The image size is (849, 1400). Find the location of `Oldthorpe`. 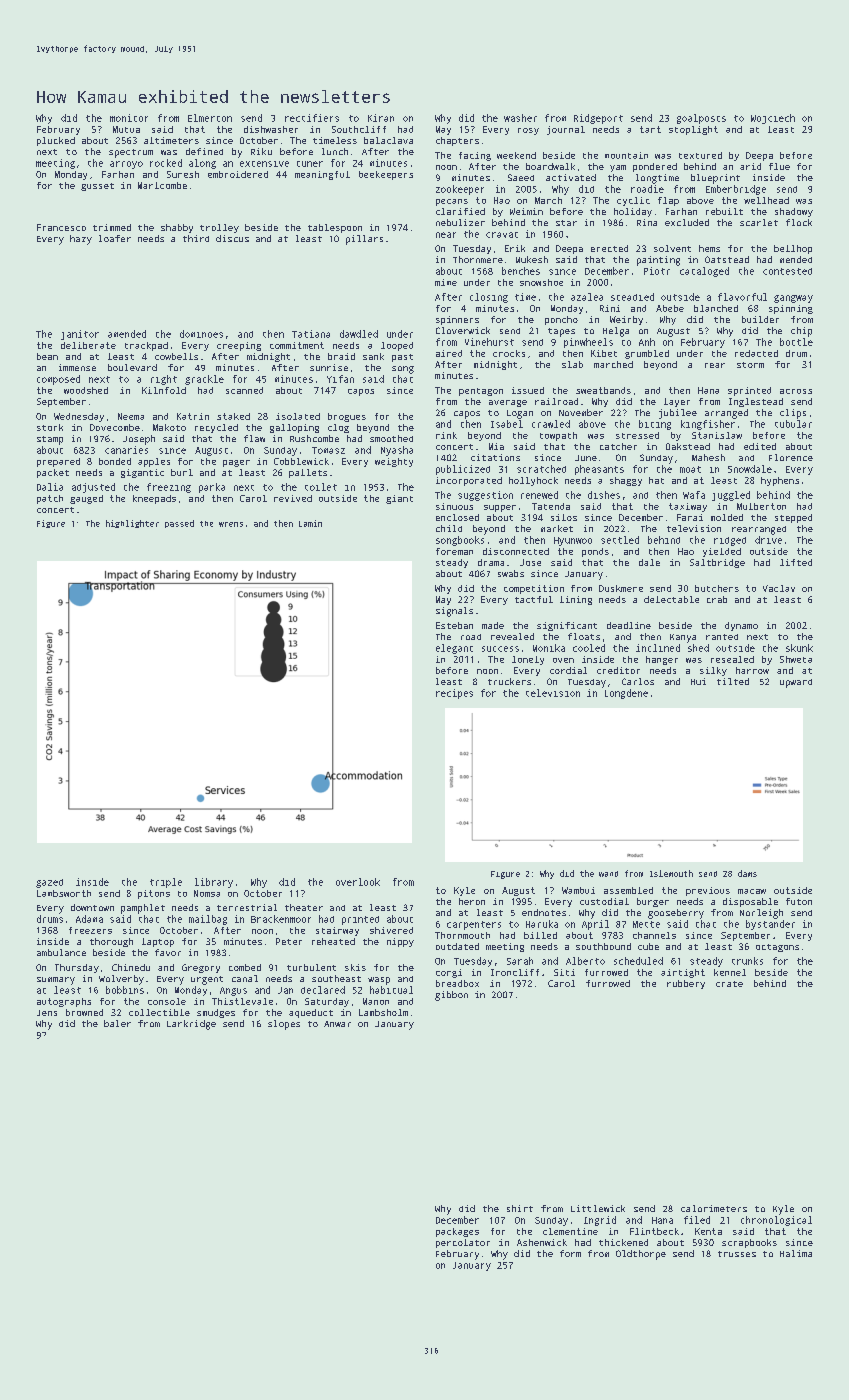

Oldthorpe is located at coordinates (641, 1255).
